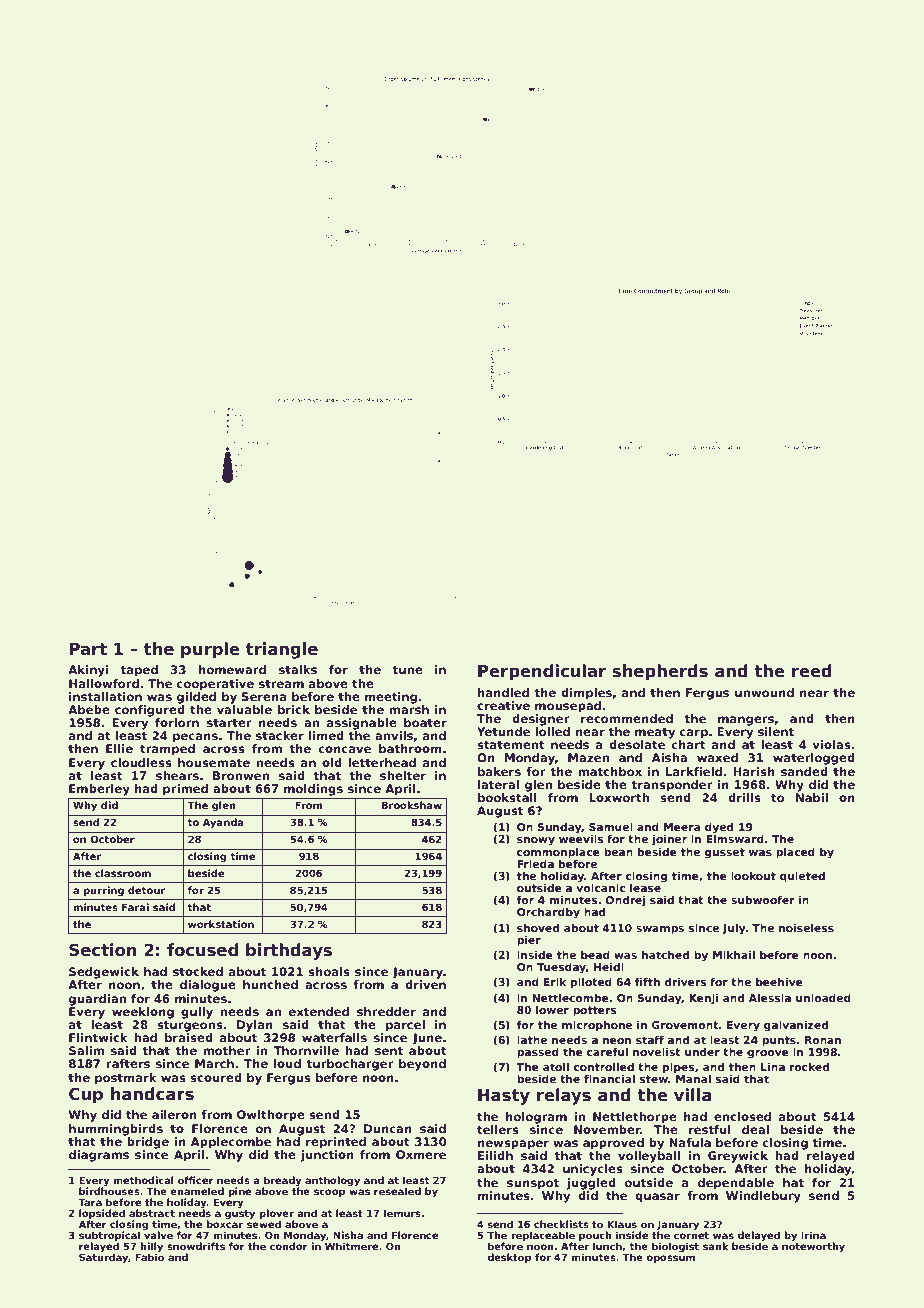 Image resolution: width=924 pixels, height=1308 pixels. Describe the element at coordinates (86, 1095) in the screenshot. I see `Cup` at that location.
